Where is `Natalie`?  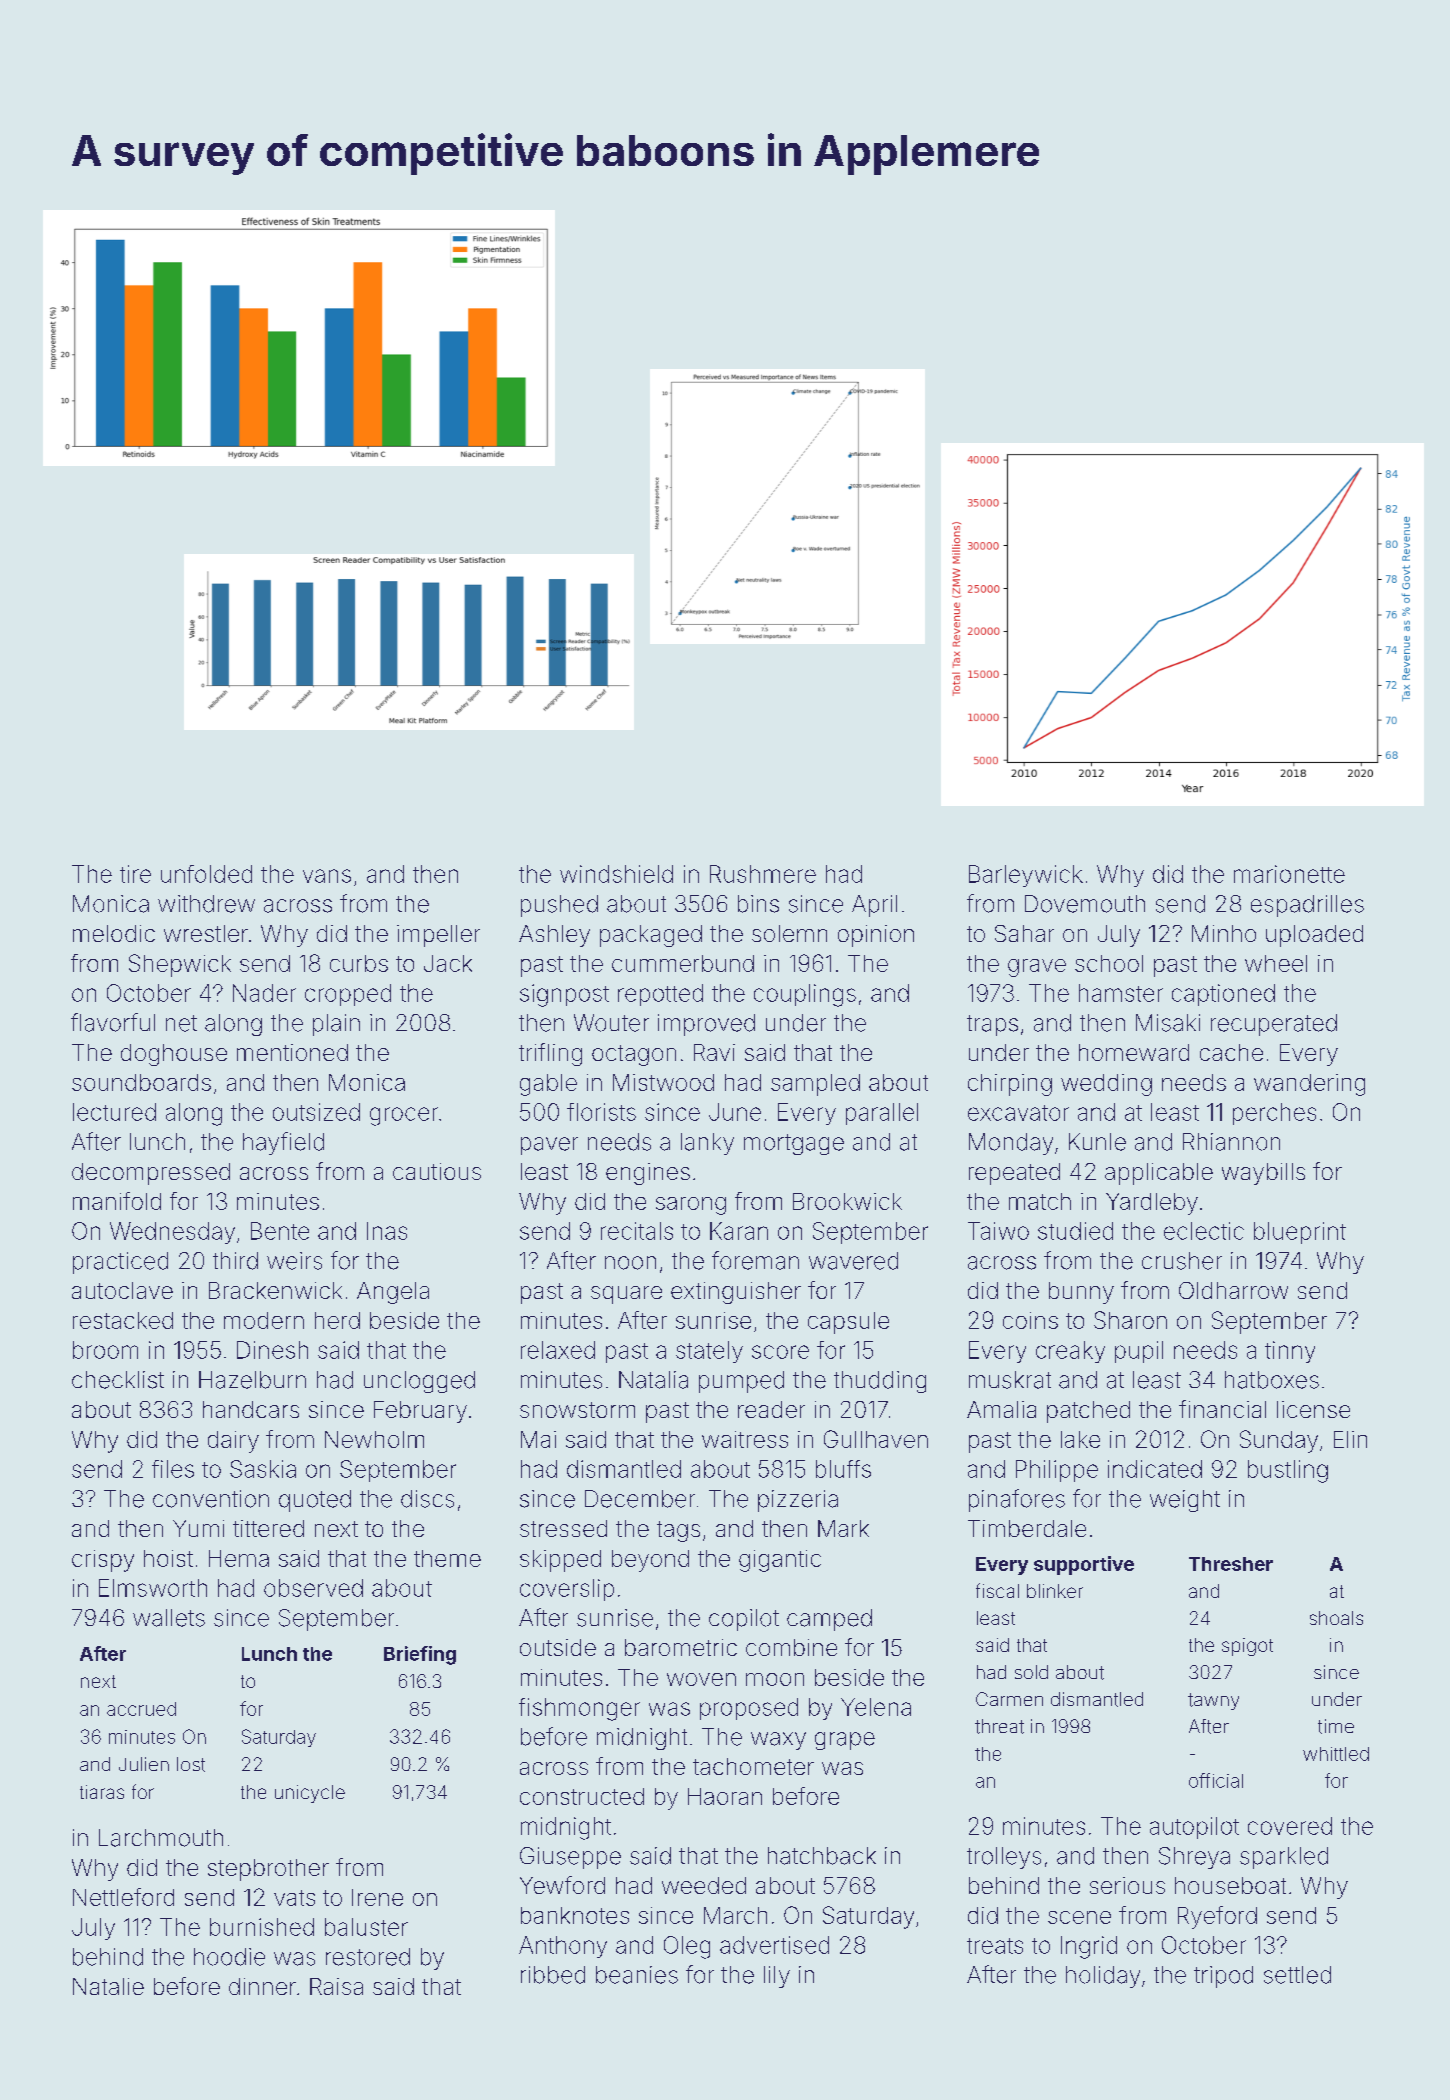
Natalie is located at coordinates (108, 1986).
